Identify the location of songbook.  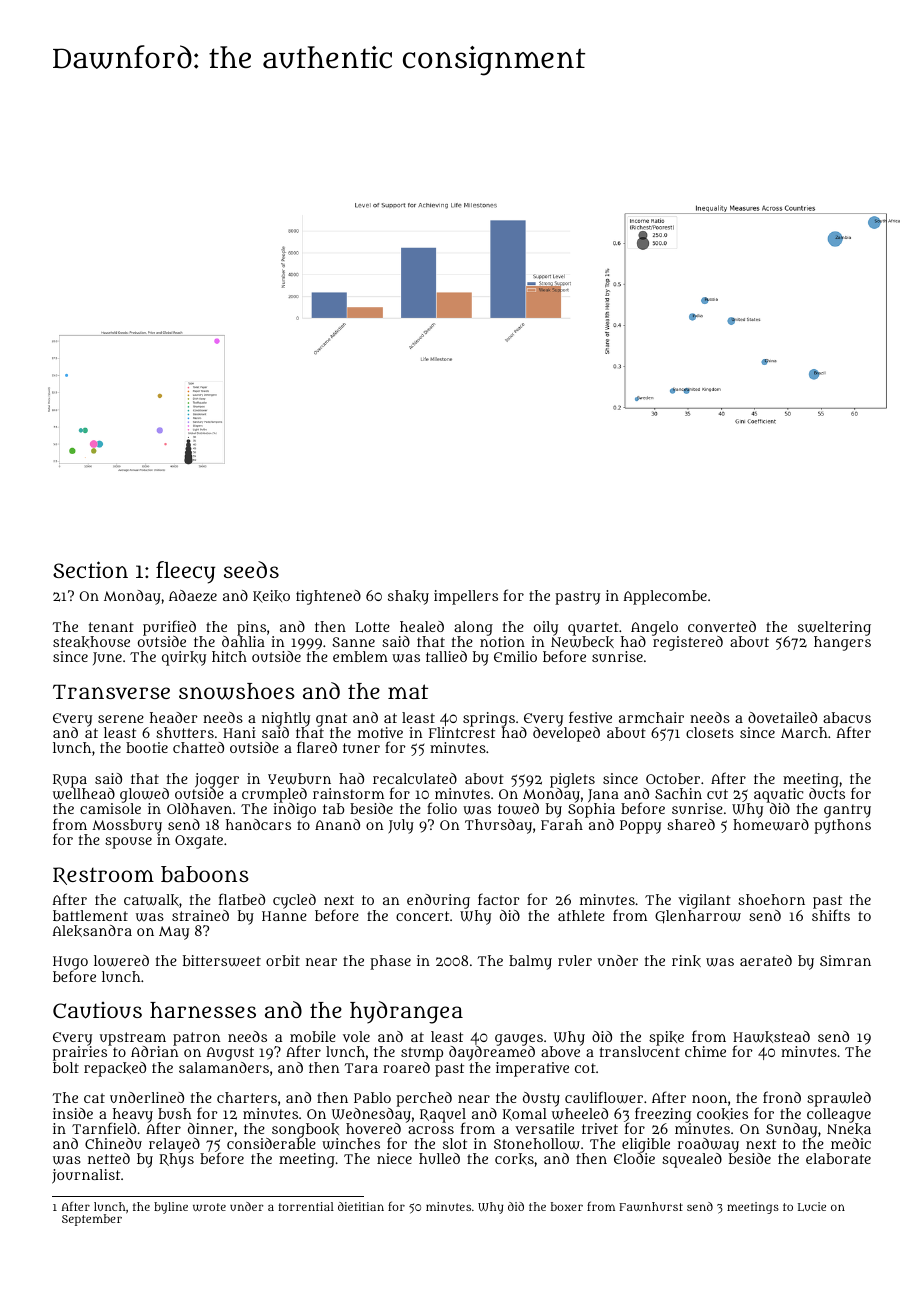
(305, 1130).
